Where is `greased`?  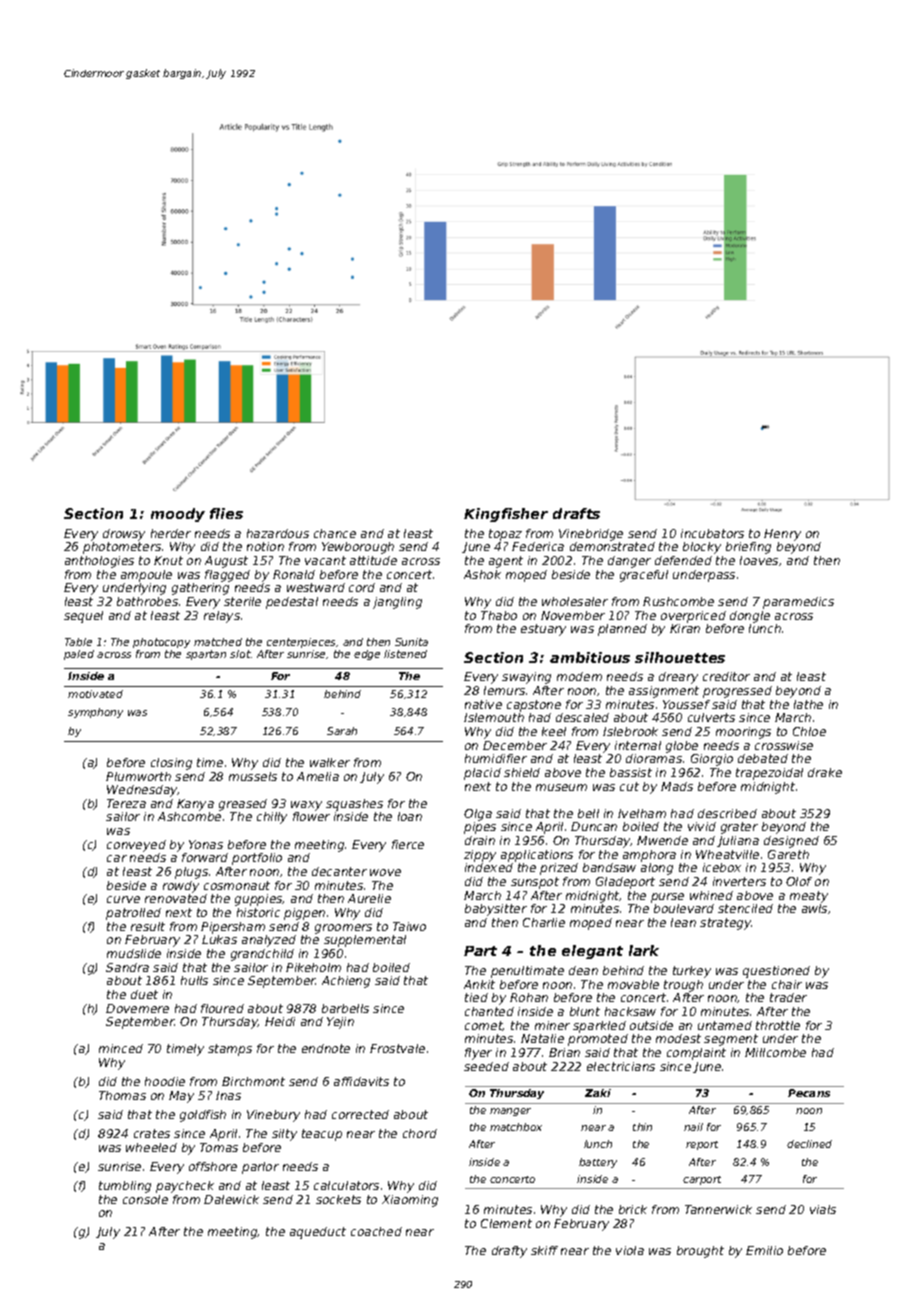 greased is located at coordinates (243, 805).
